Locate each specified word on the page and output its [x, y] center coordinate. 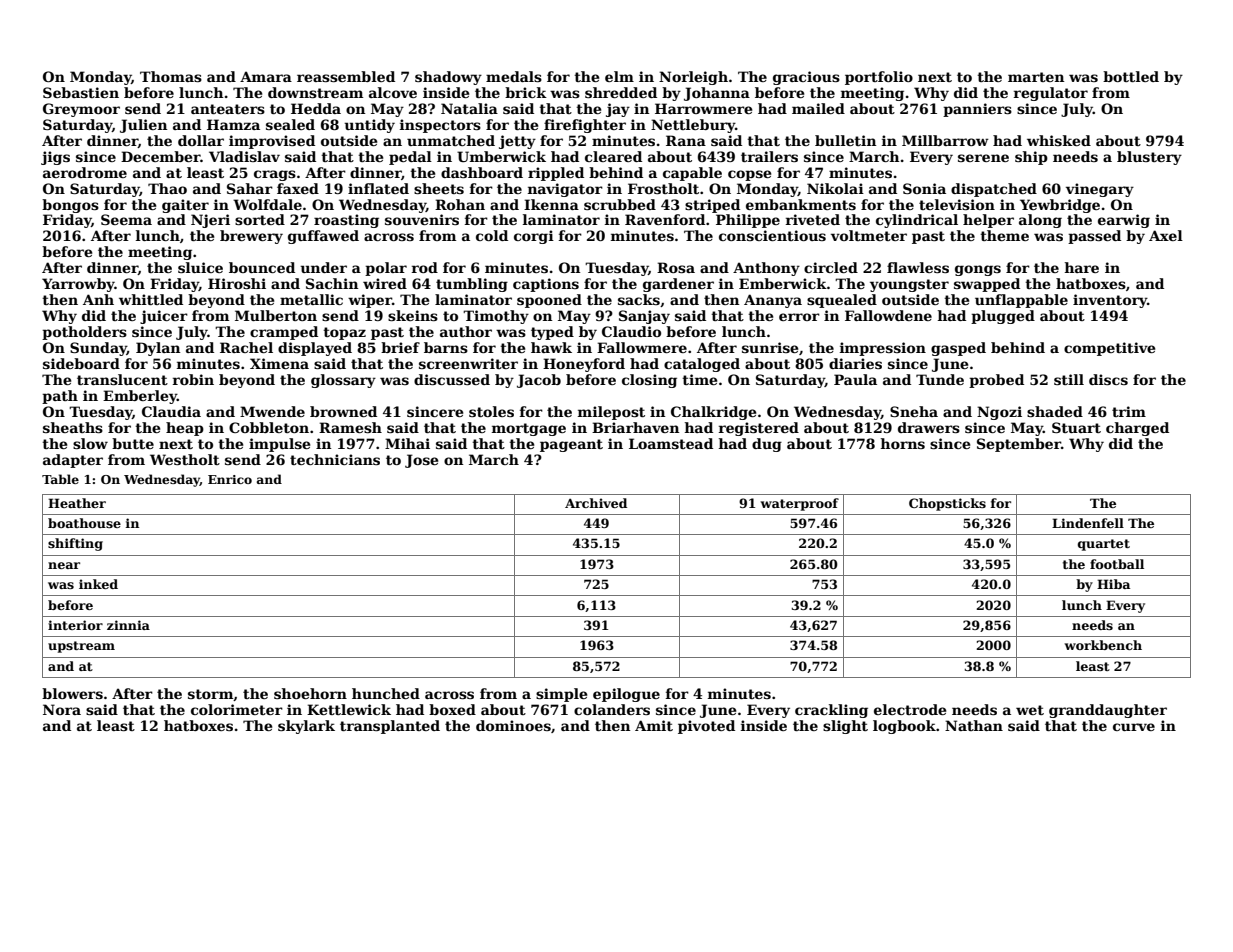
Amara [266, 76]
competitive [1109, 349]
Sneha [914, 411]
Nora [62, 709]
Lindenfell [1088, 523]
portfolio [879, 78]
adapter [73, 461]
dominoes [513, 725]
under [323, 267]
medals [514, 76]
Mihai [407, 443]
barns [446, 347]
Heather [77, 503]
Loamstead [671, 443]
